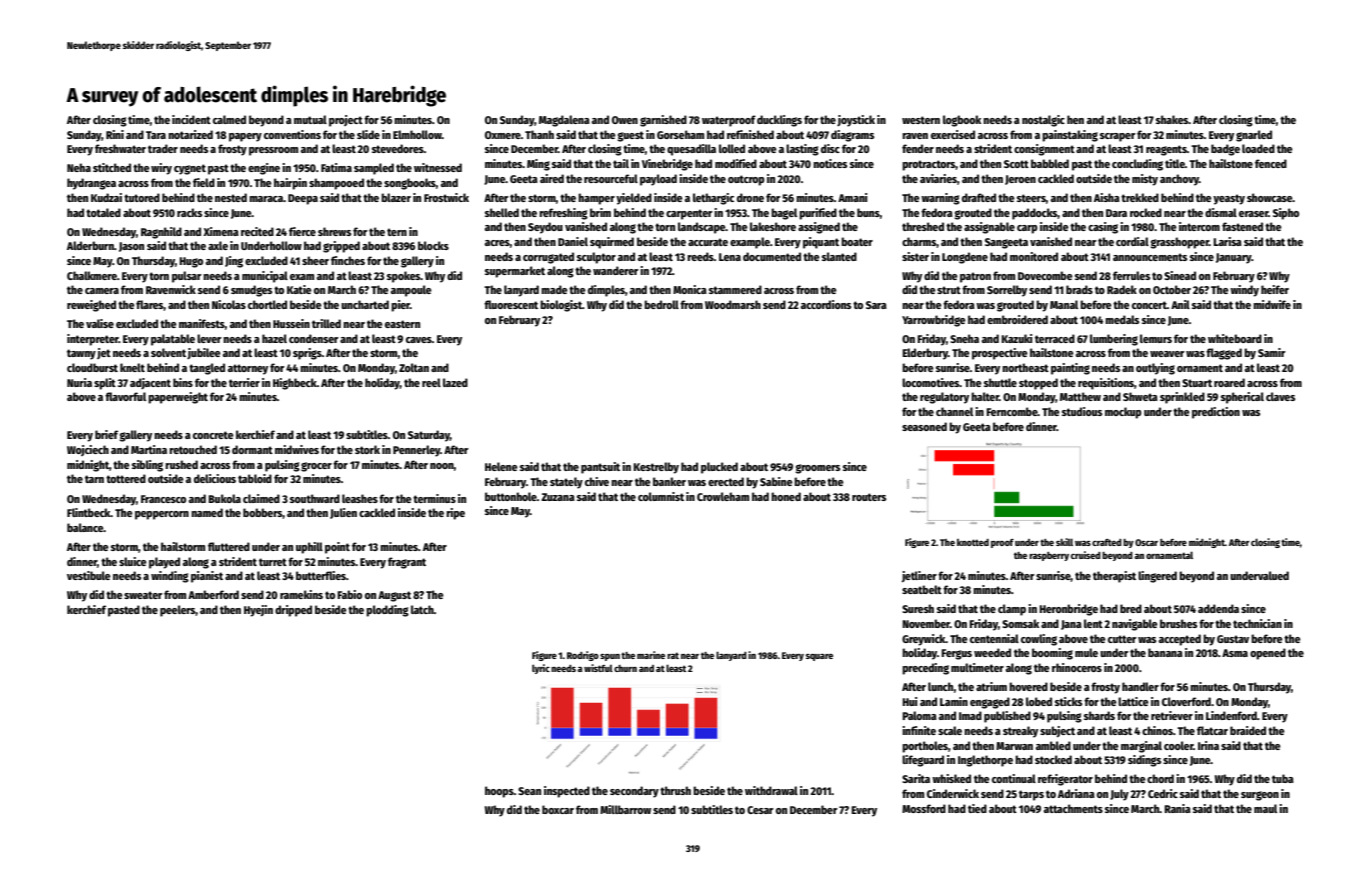 The height and width of the screenshot is (887, 1372). I want to click on Shweta, so click(1140, 396).
